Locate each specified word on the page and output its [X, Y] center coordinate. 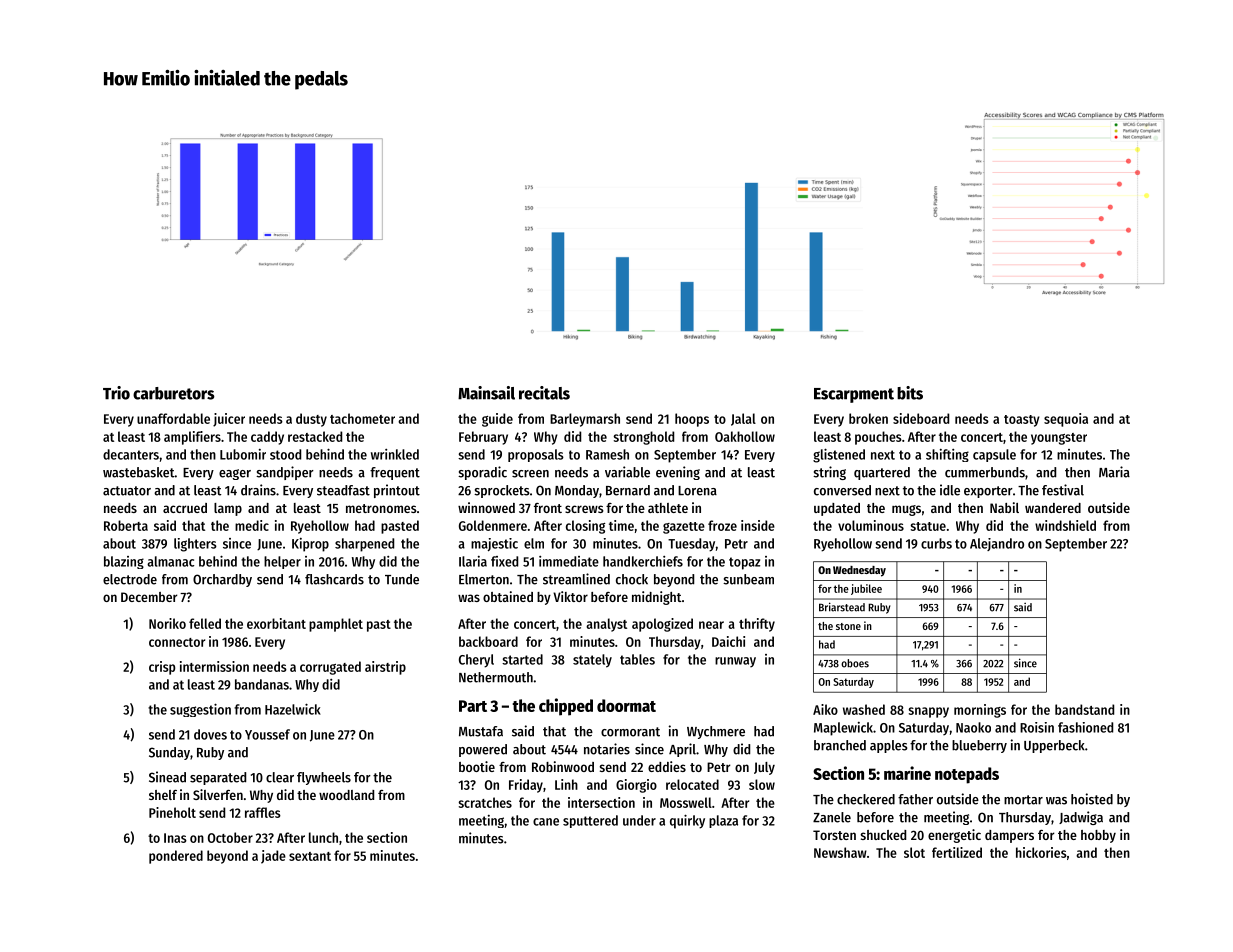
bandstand [1084, 709]
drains [258, 490]
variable [627, 472]
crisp [162, 668]
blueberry [979, 746]
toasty [1022, 421]
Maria [1114, 472]
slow [762, 784]
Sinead [167, 777]
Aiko [825, 709]
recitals [544, 393]
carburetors [174, 393]
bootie [477, 766]
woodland [346, 795]
